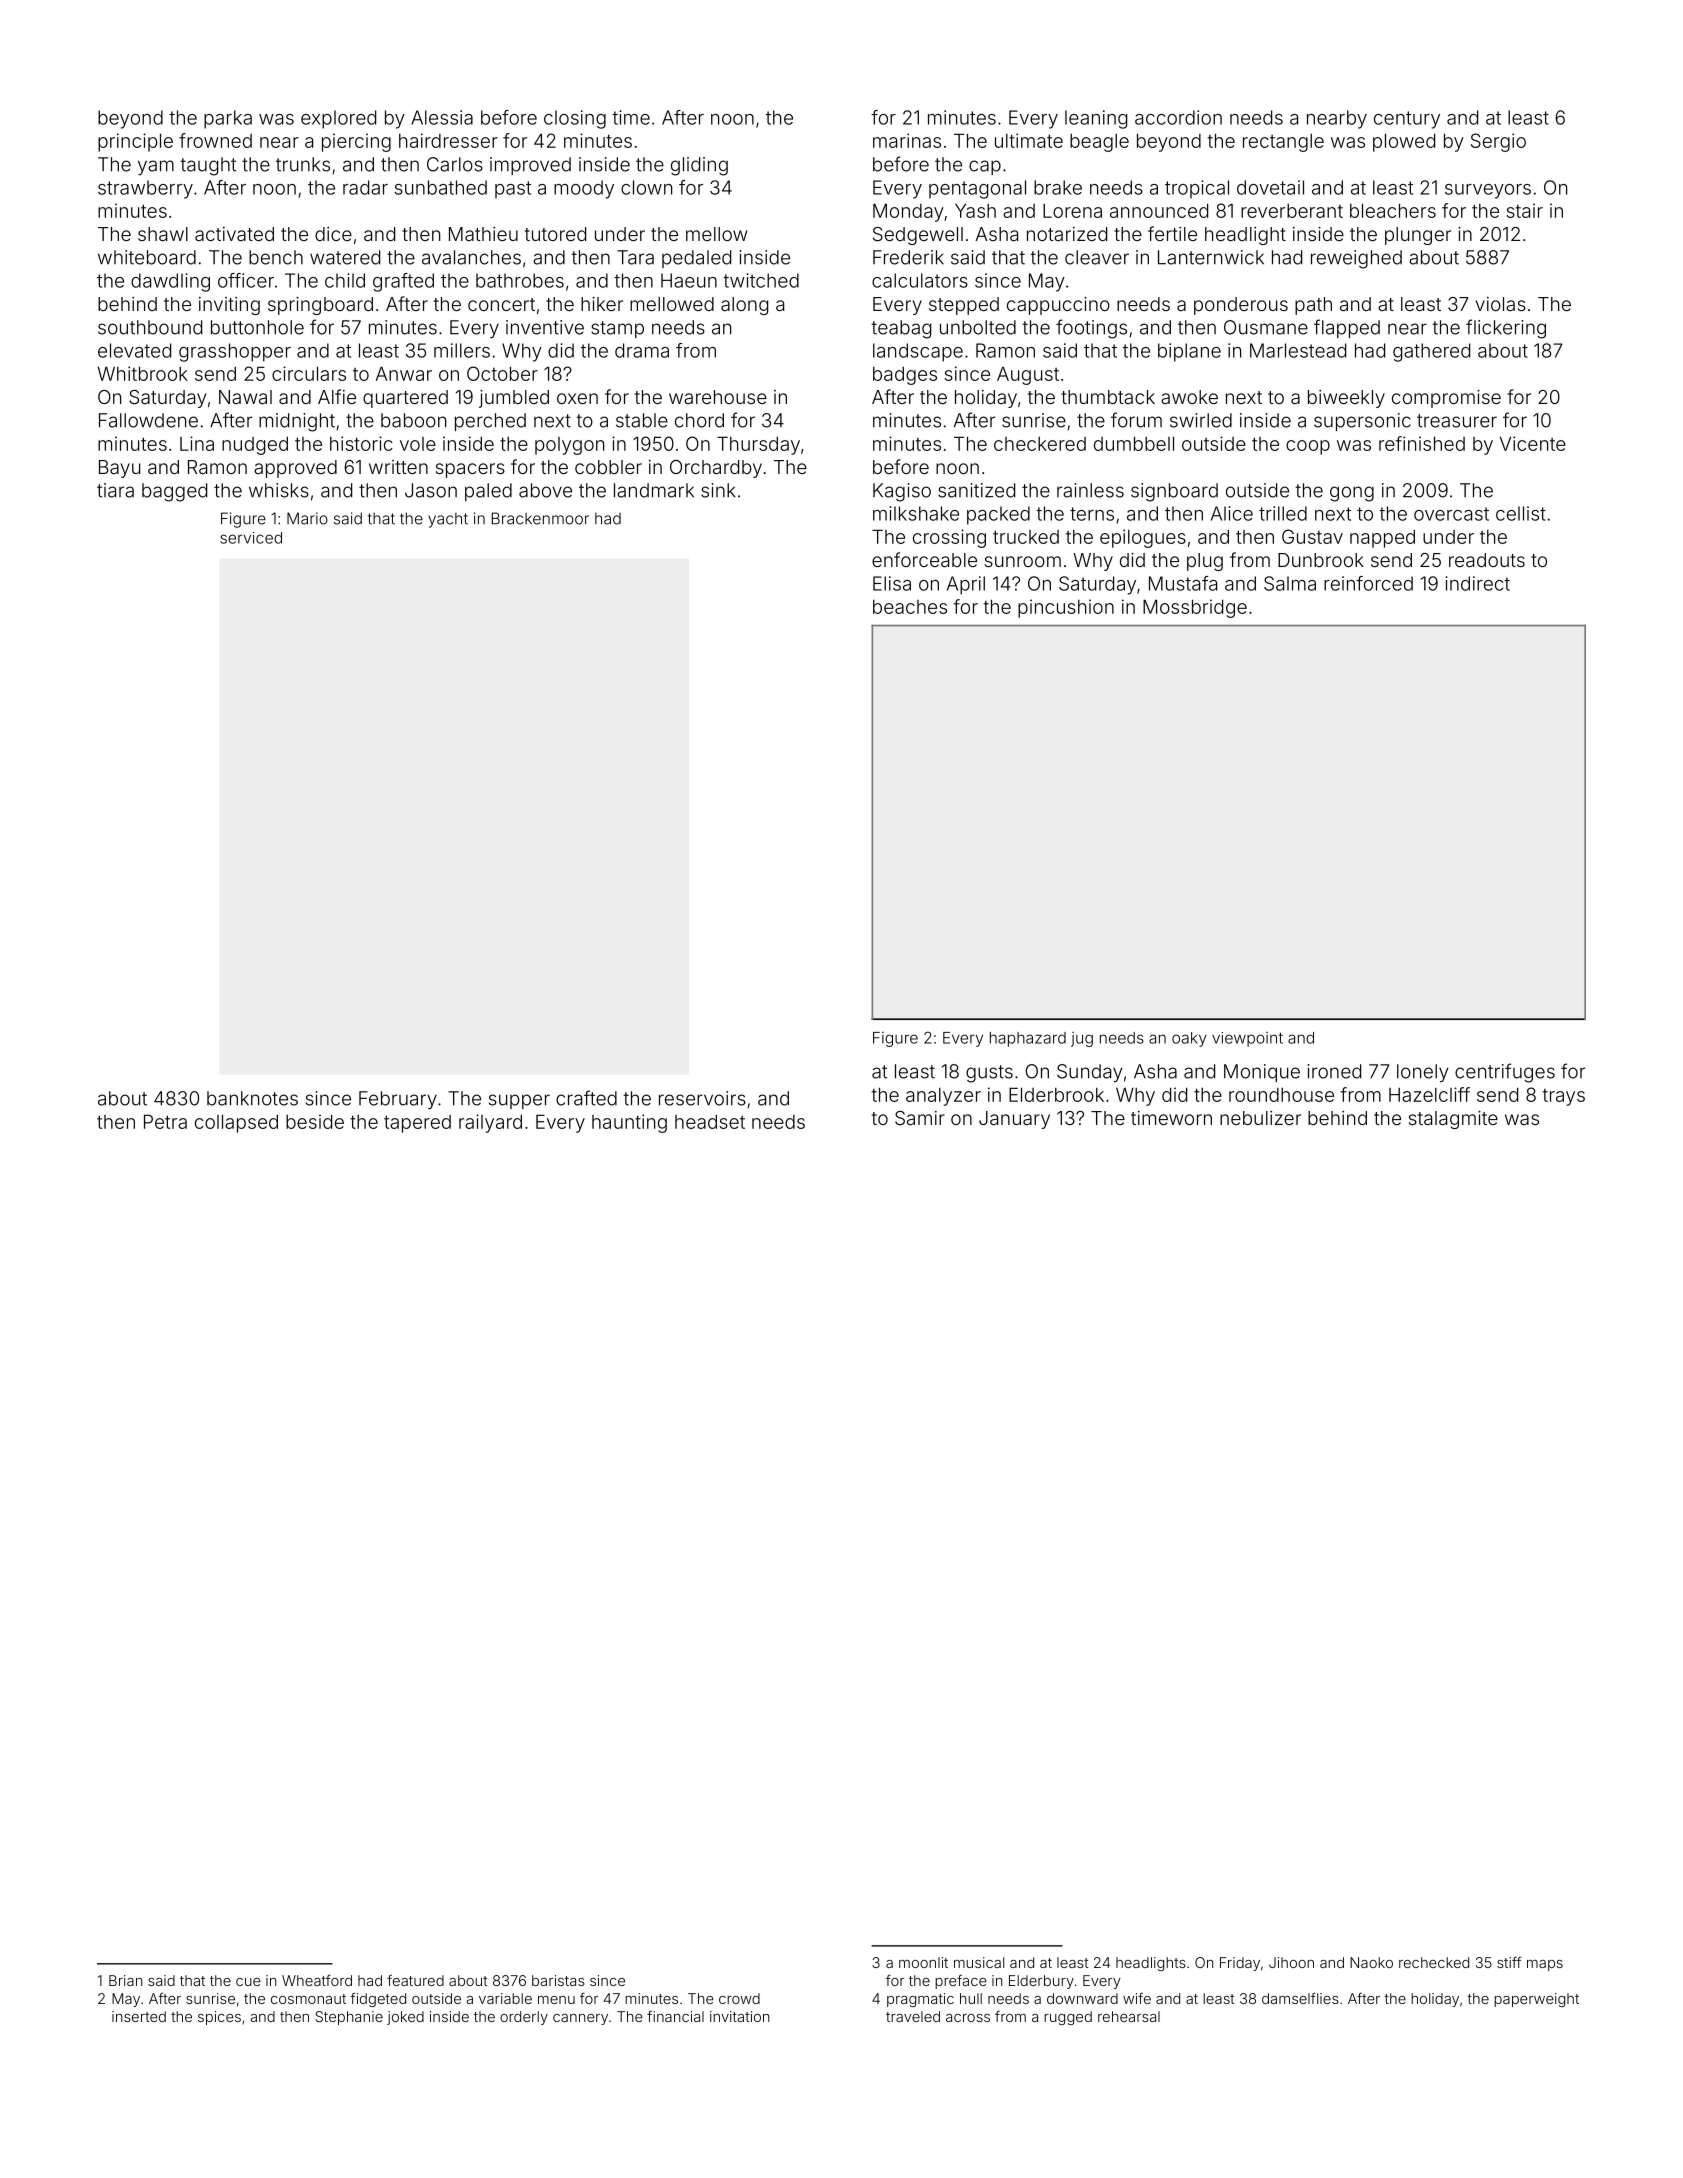 The height and width of the document is (2178, 1683). Describe the element at coordinates (442, 117) in the document. I see `Alessia` at that location.
